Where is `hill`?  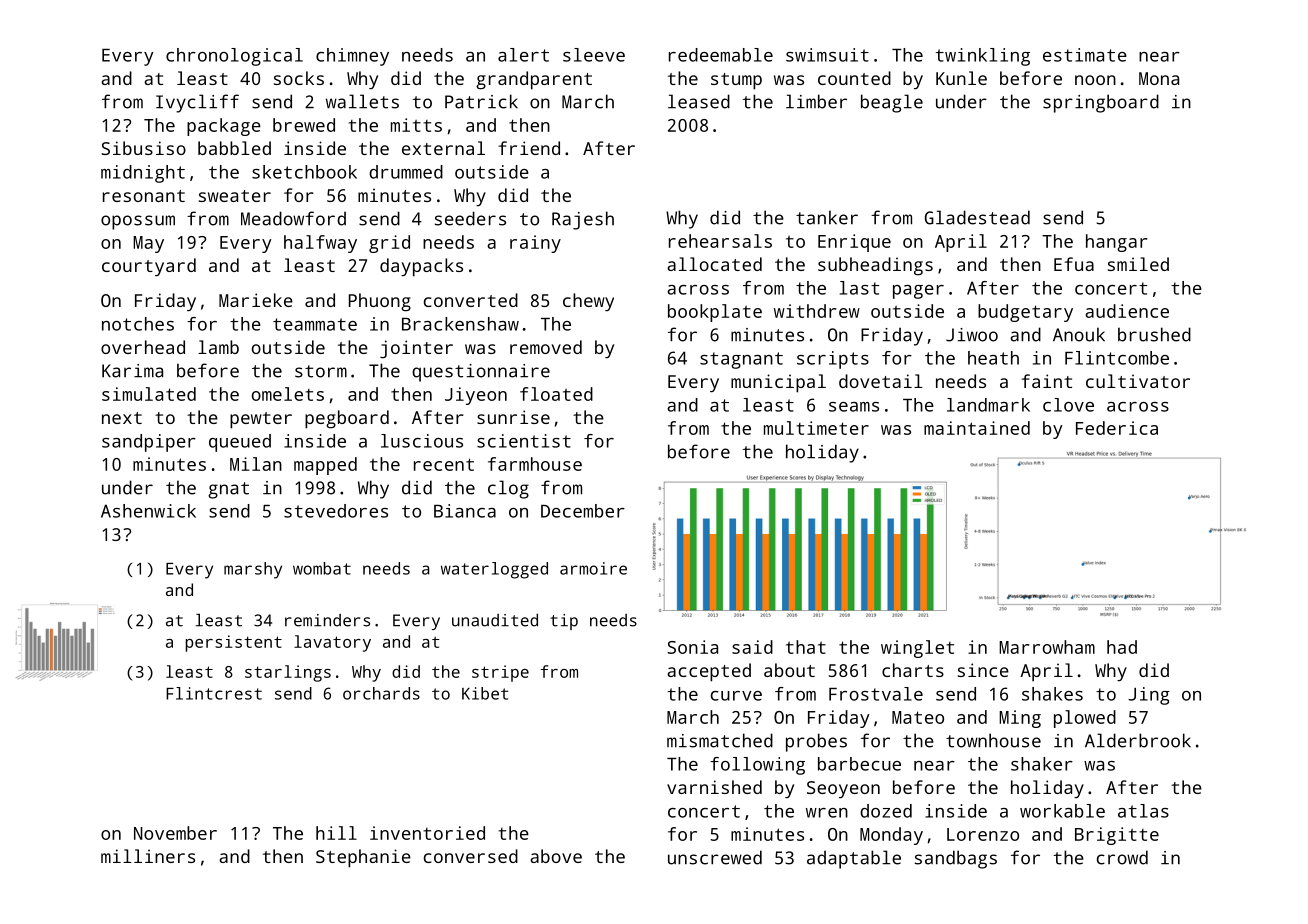 hill is located at coordinates (336, 833).
